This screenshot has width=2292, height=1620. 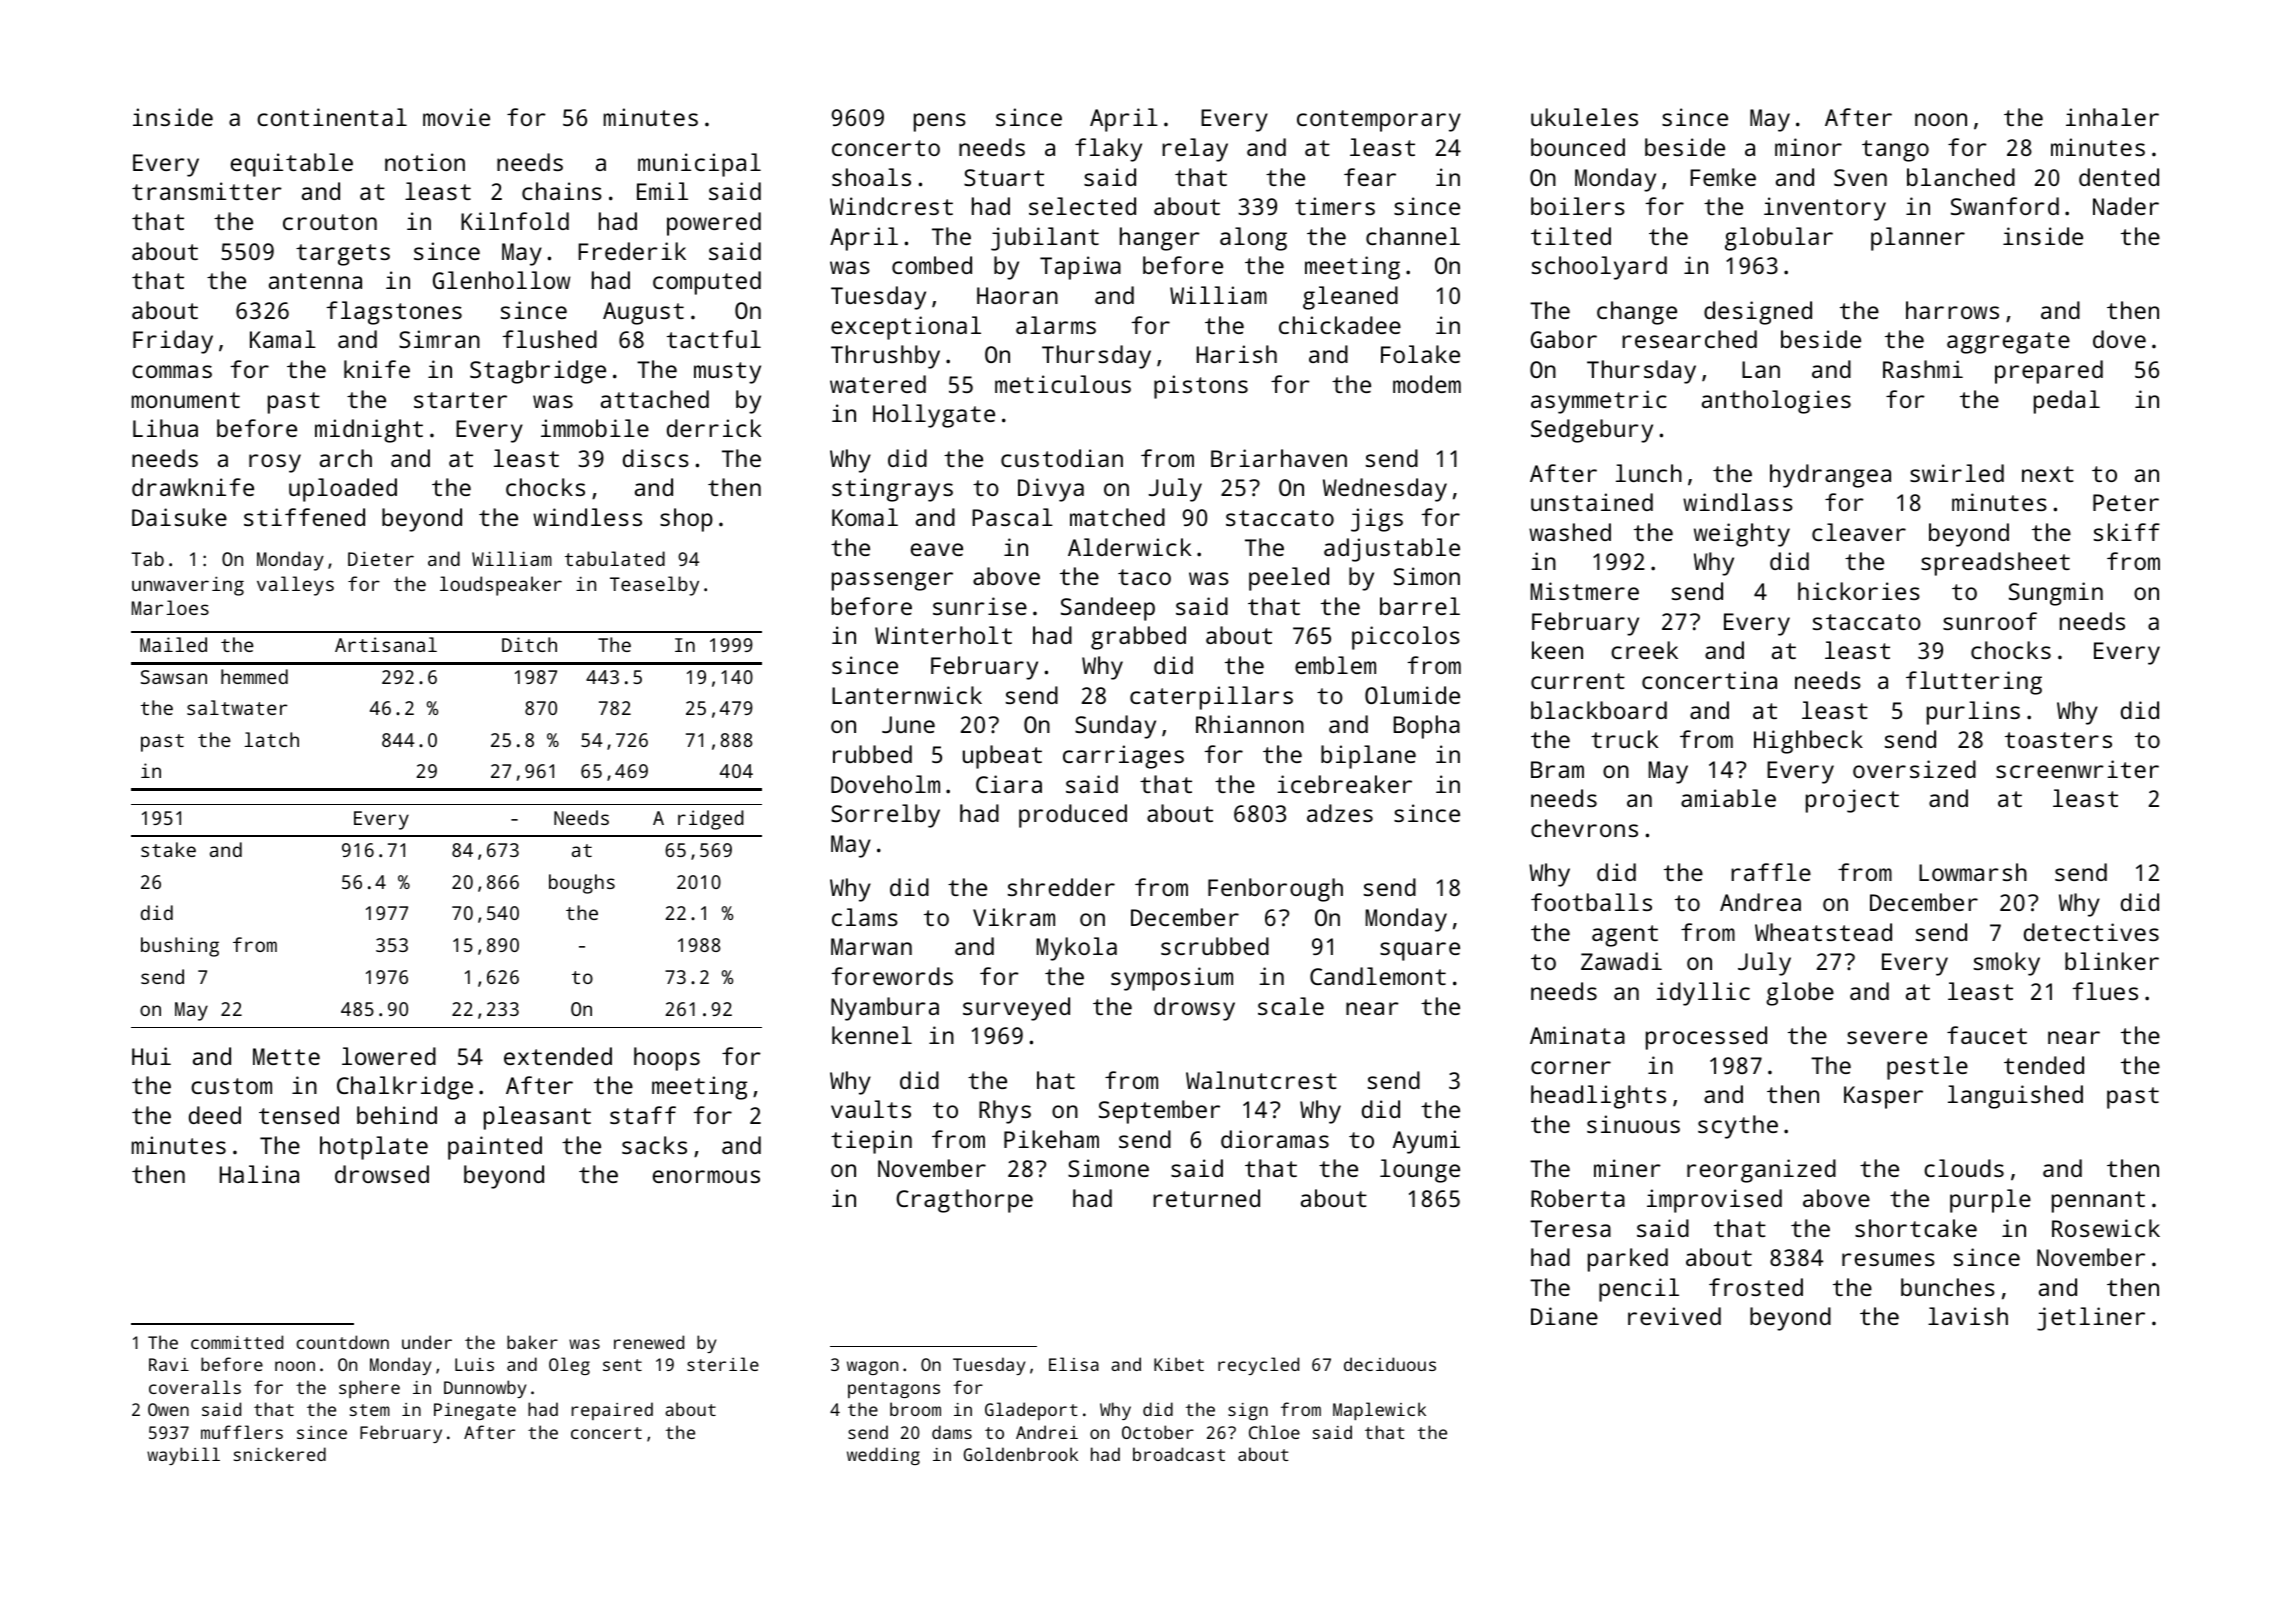 What do you see at coordinates (1649, 473) in the screenshot?
I see `lunch` at bounding box center [1649, 473].
